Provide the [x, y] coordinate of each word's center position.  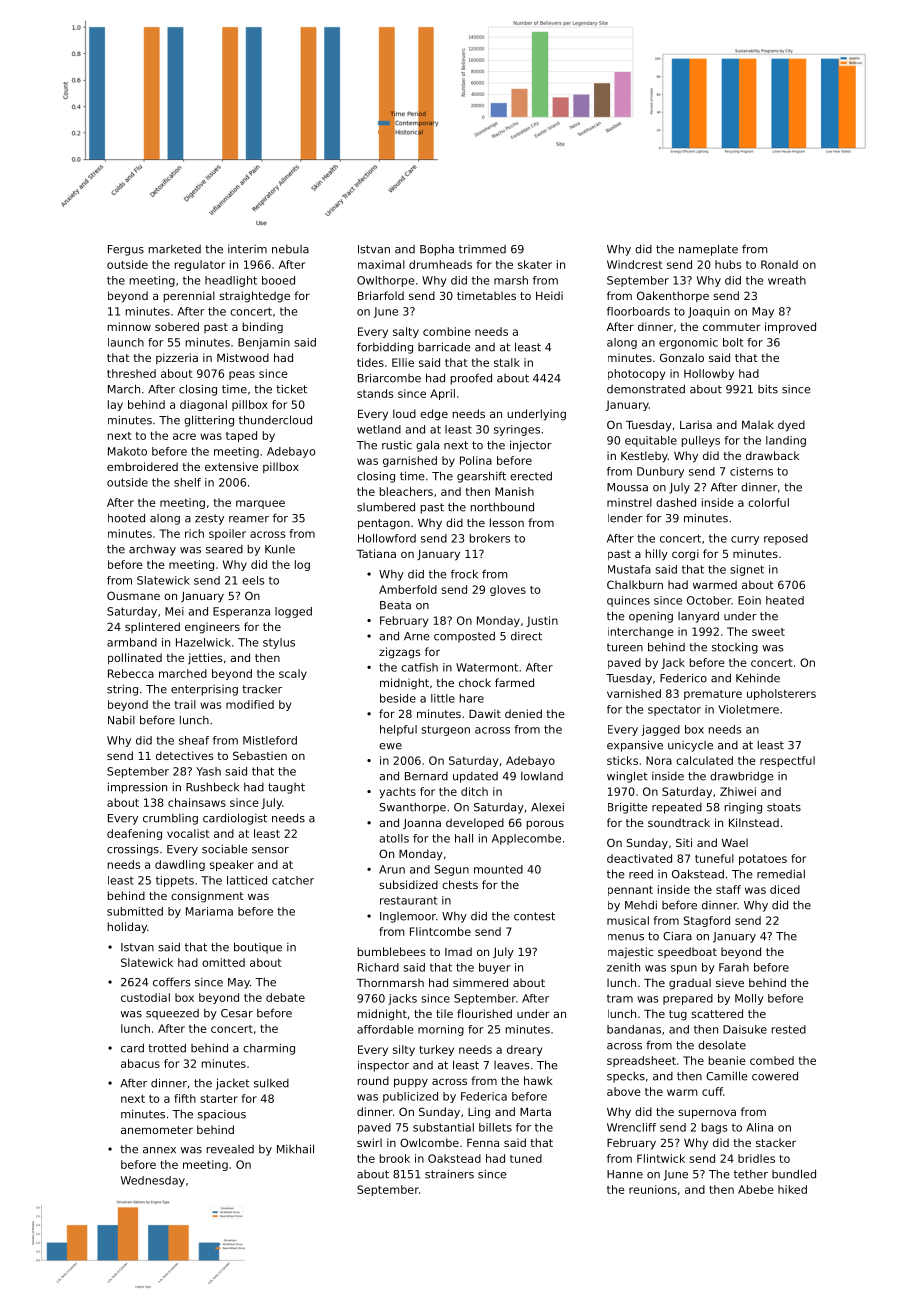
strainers [449, 1174]
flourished [484, 1013]
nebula [290, 249]
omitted [223, 962]
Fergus [126, 250]
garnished [410, 461]
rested [789, 1029]
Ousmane [133, 595]
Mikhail [295, 1149]
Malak [758, 424]
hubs [728, 264]
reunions [653, 1189]
